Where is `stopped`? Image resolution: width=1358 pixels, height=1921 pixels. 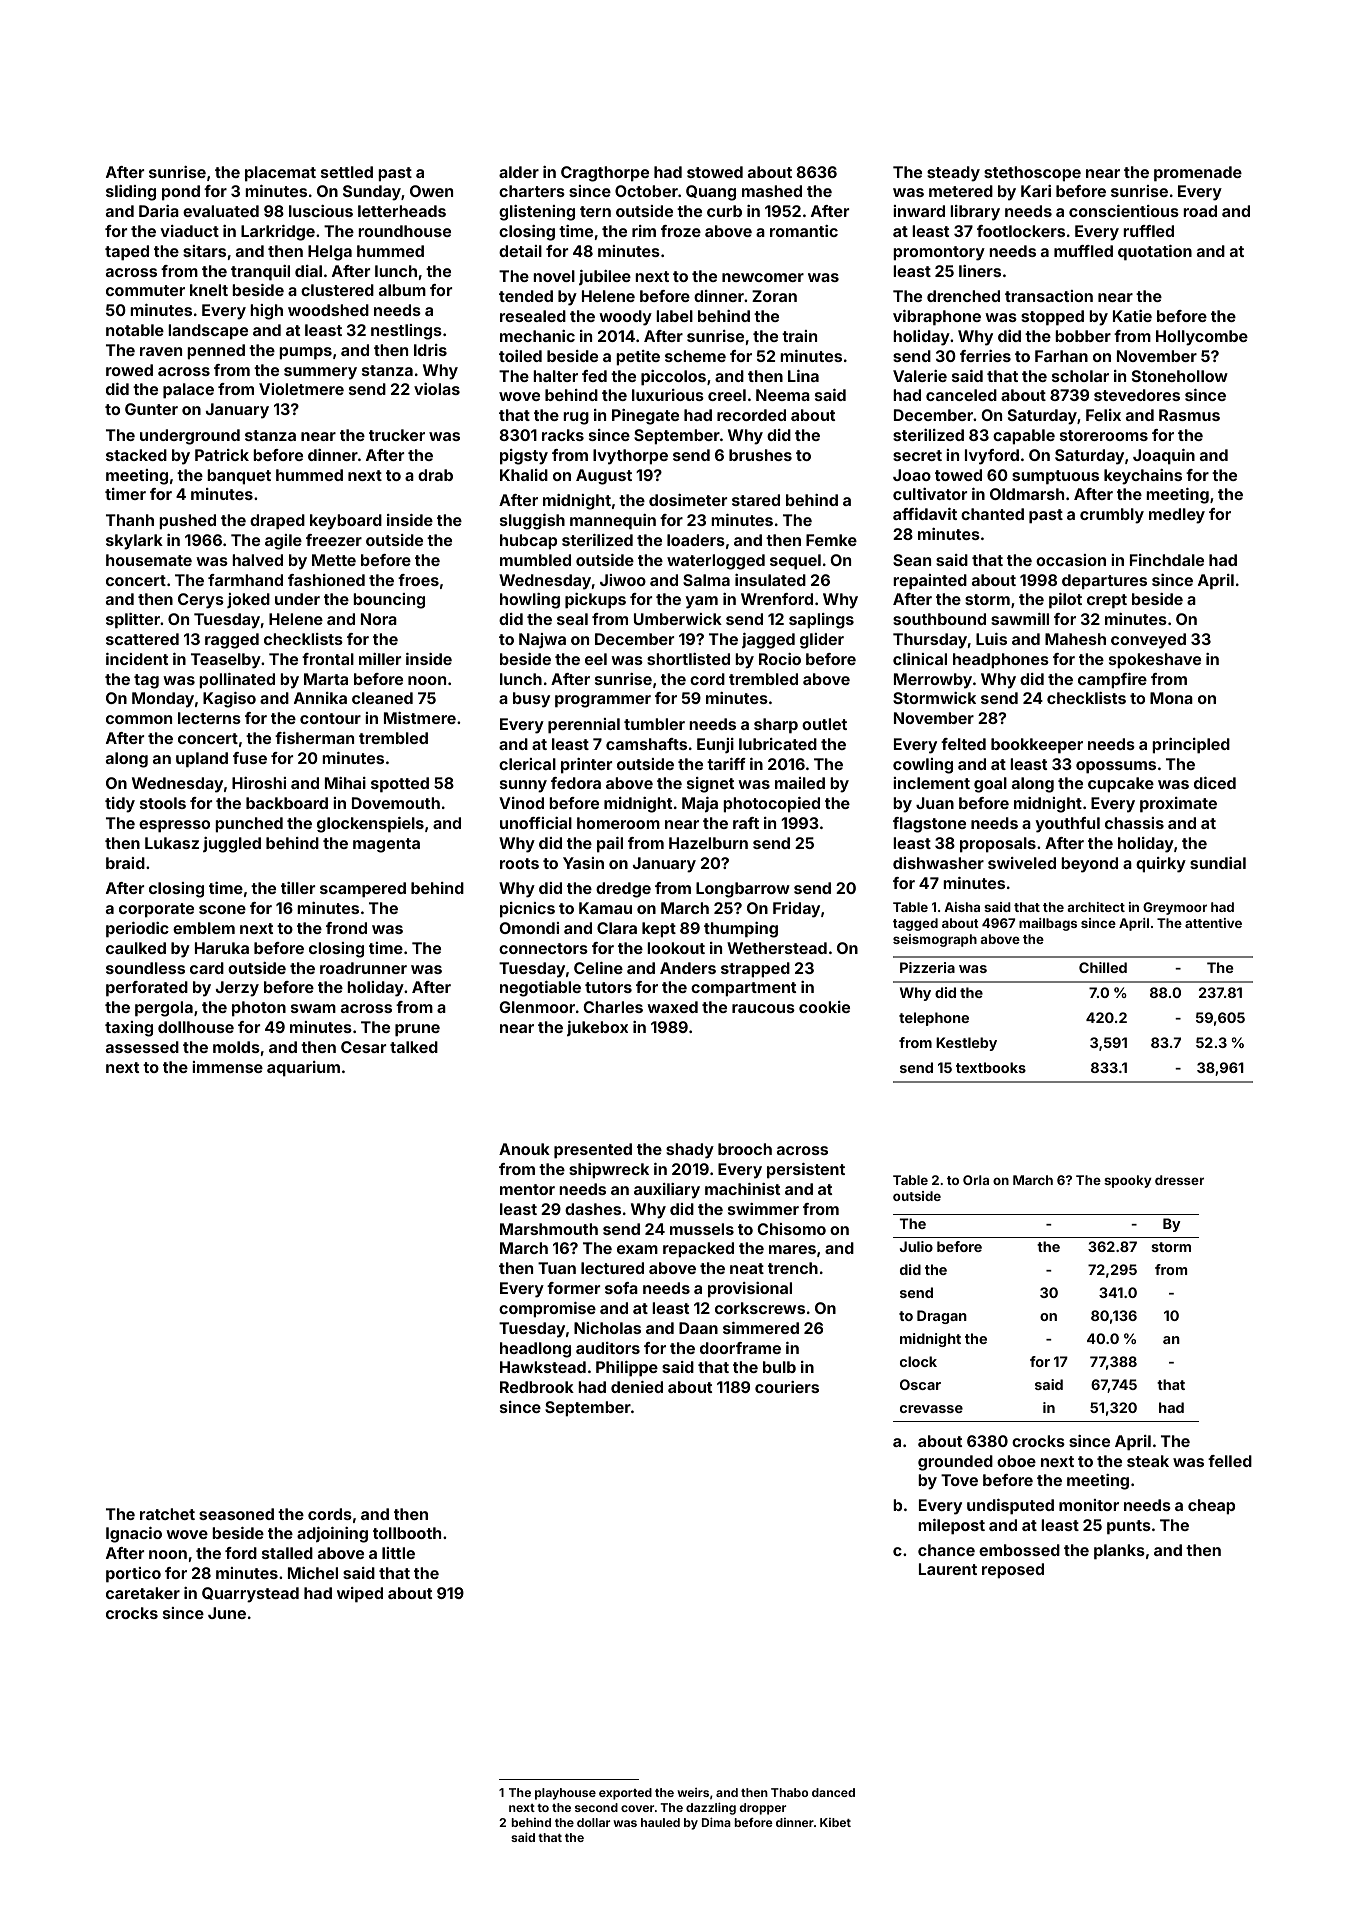
stopped is located at coordinates (1052, 318).
